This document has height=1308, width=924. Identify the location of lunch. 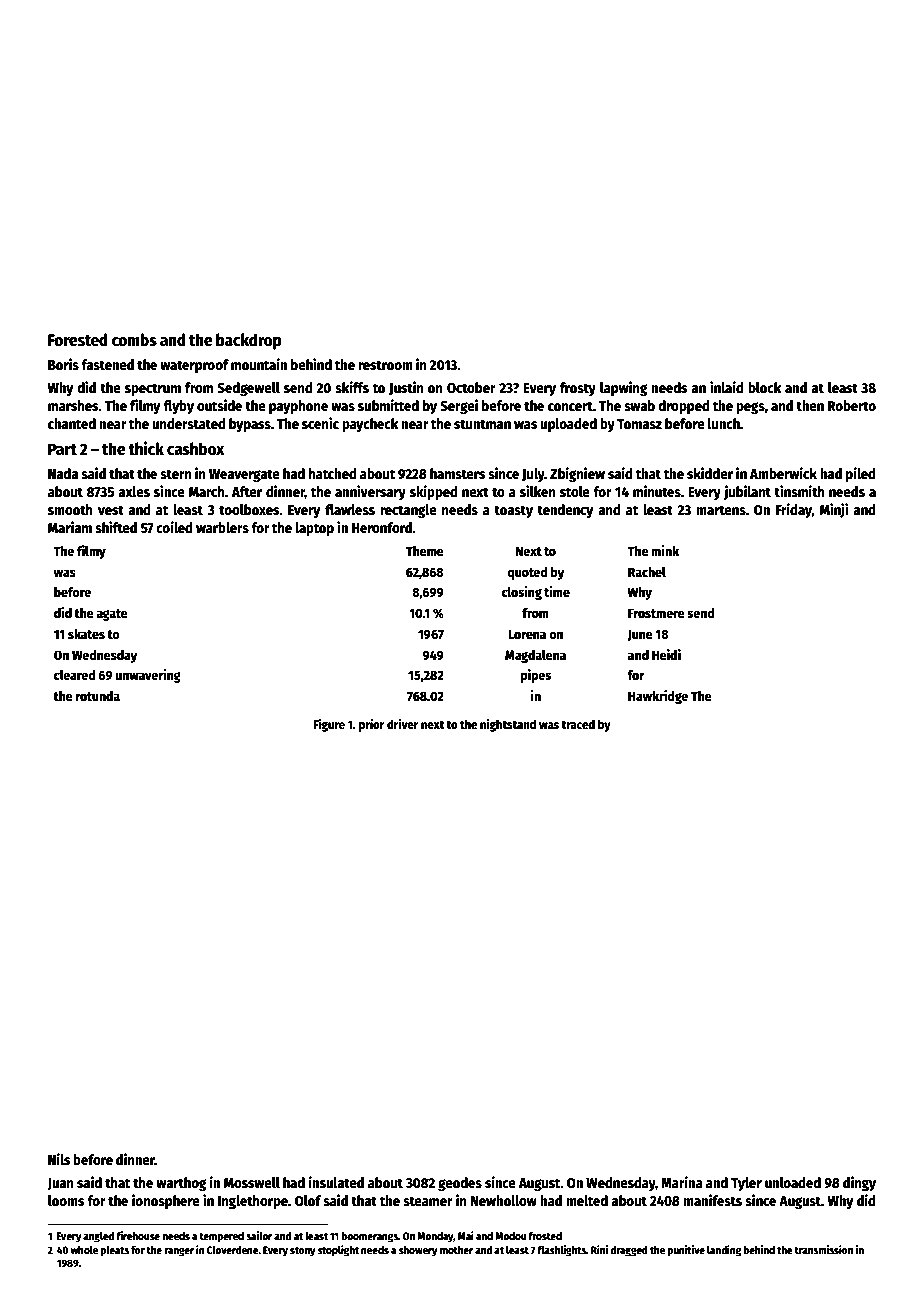
(724, 423).
